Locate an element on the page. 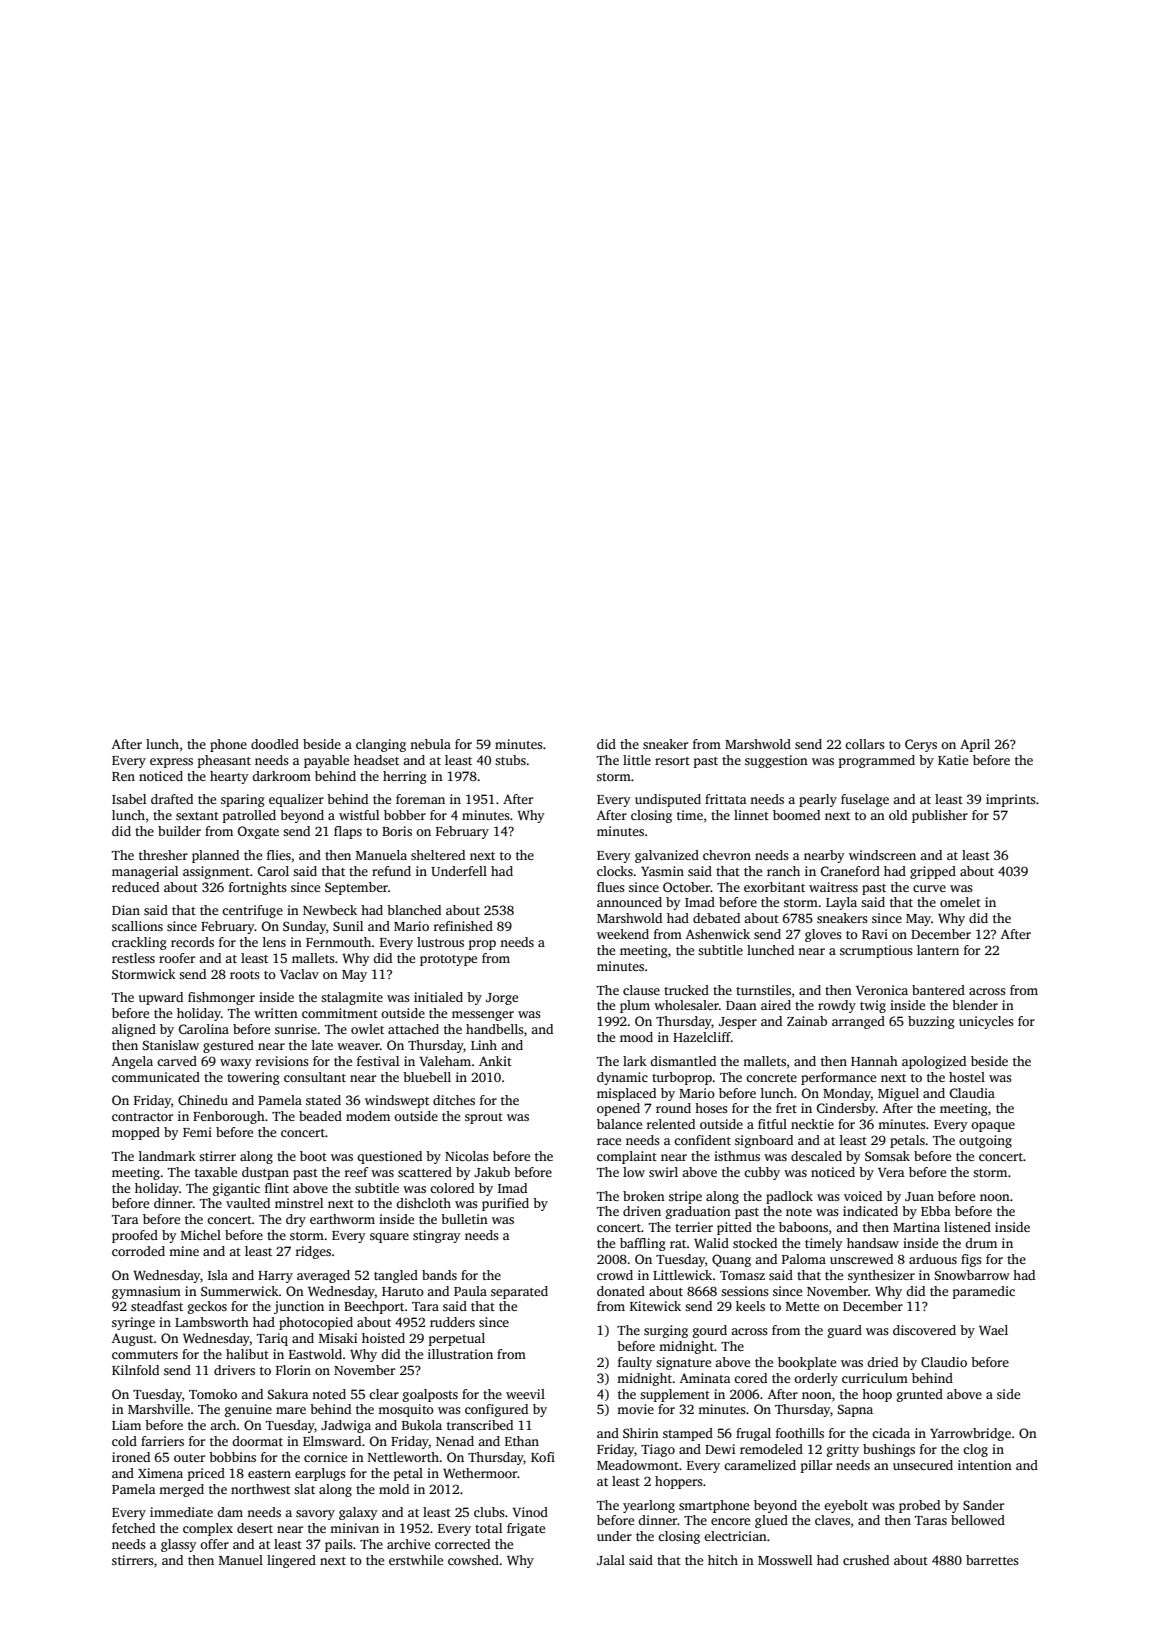 The width and height of the image is (1152, 1629). omelet is located at coordinates (960, 902).
